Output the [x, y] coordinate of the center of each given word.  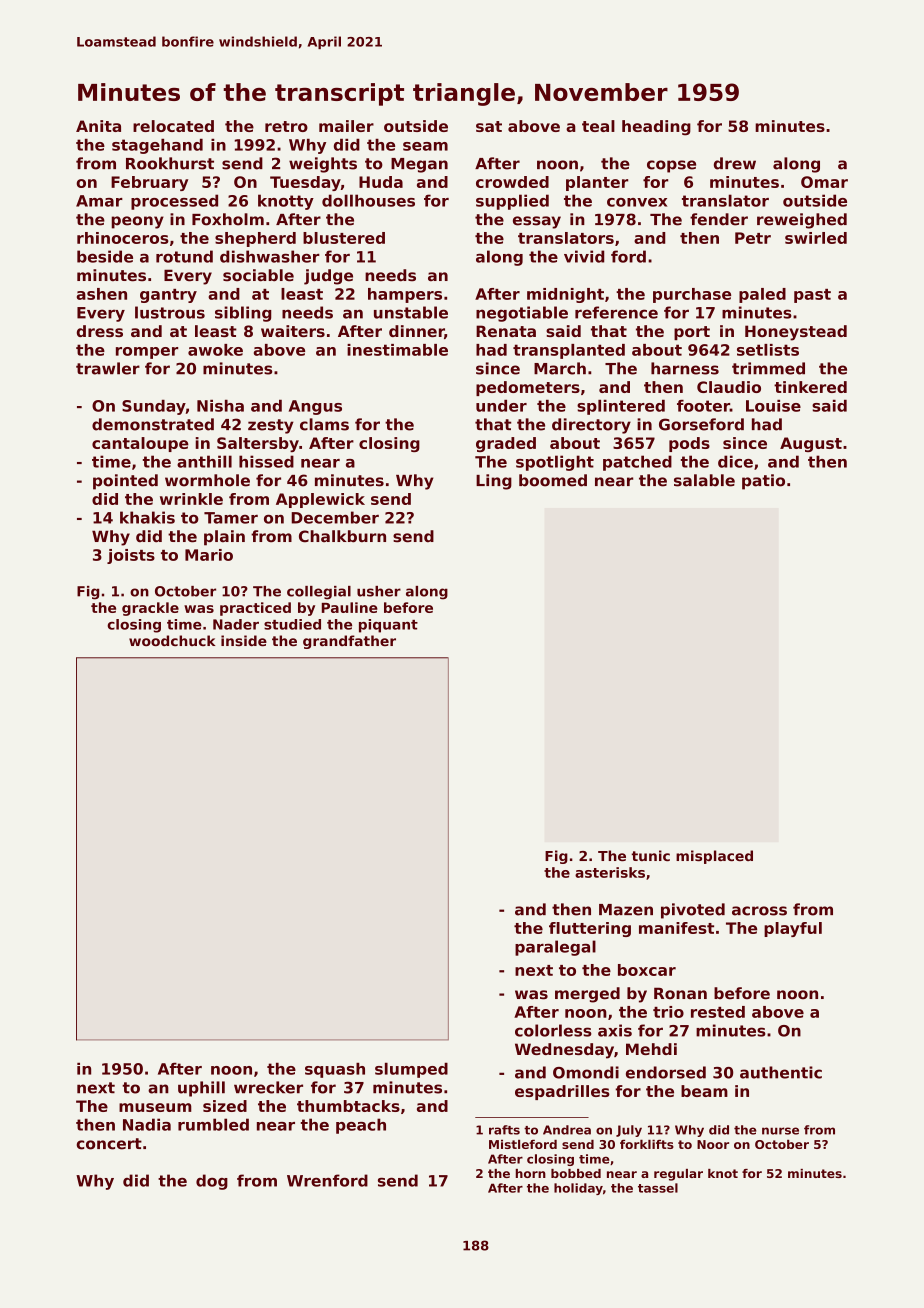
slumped [411, 1070]
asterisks [610, 872]
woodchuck [172, 640]
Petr [753, 238]
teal [598, 126]
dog [212, 1182]
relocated [173, 126]
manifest [676, 928]
